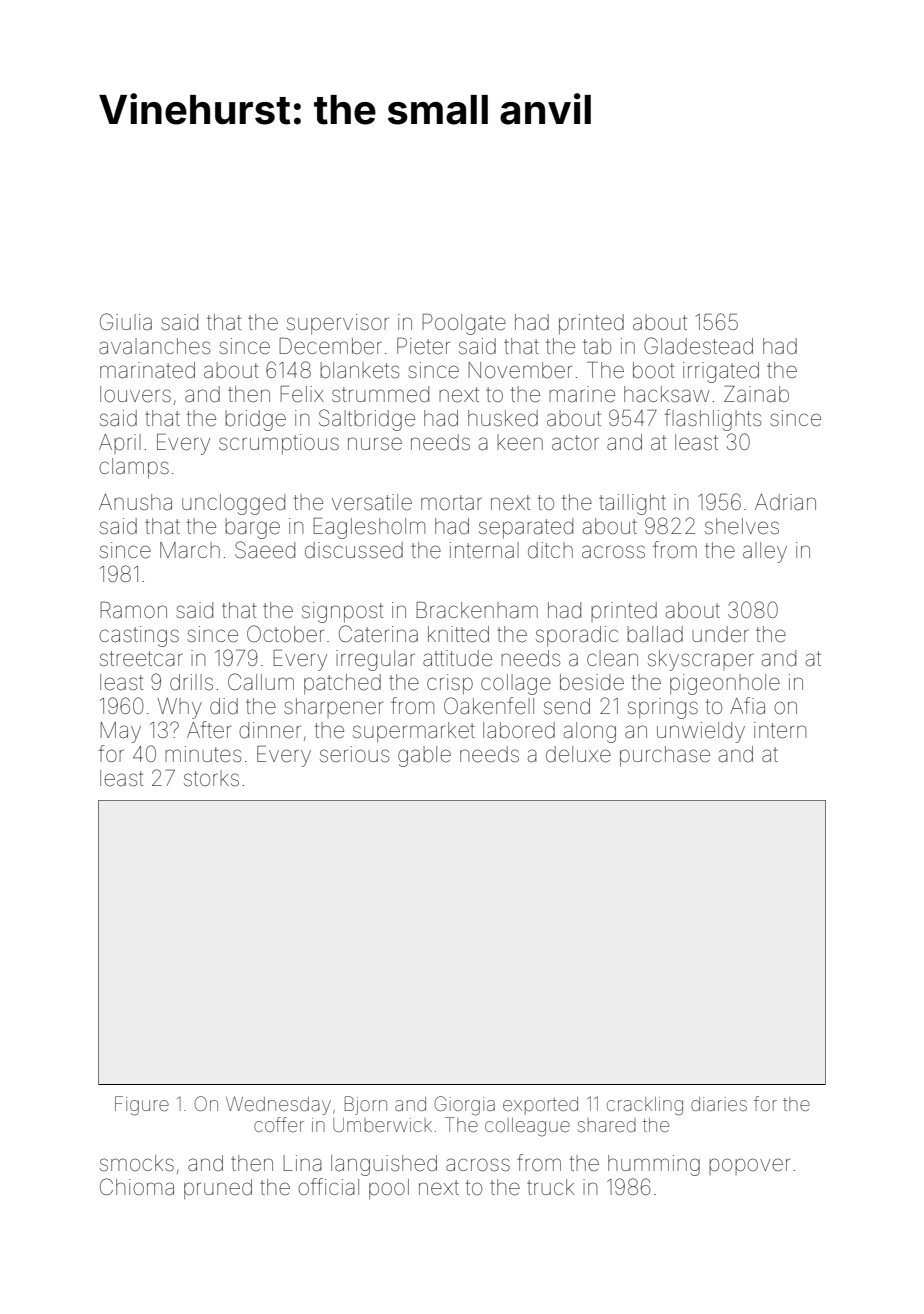  Describe the element at coordinates (527, 1127) in the screenshot. I see `colleague` at that location.
